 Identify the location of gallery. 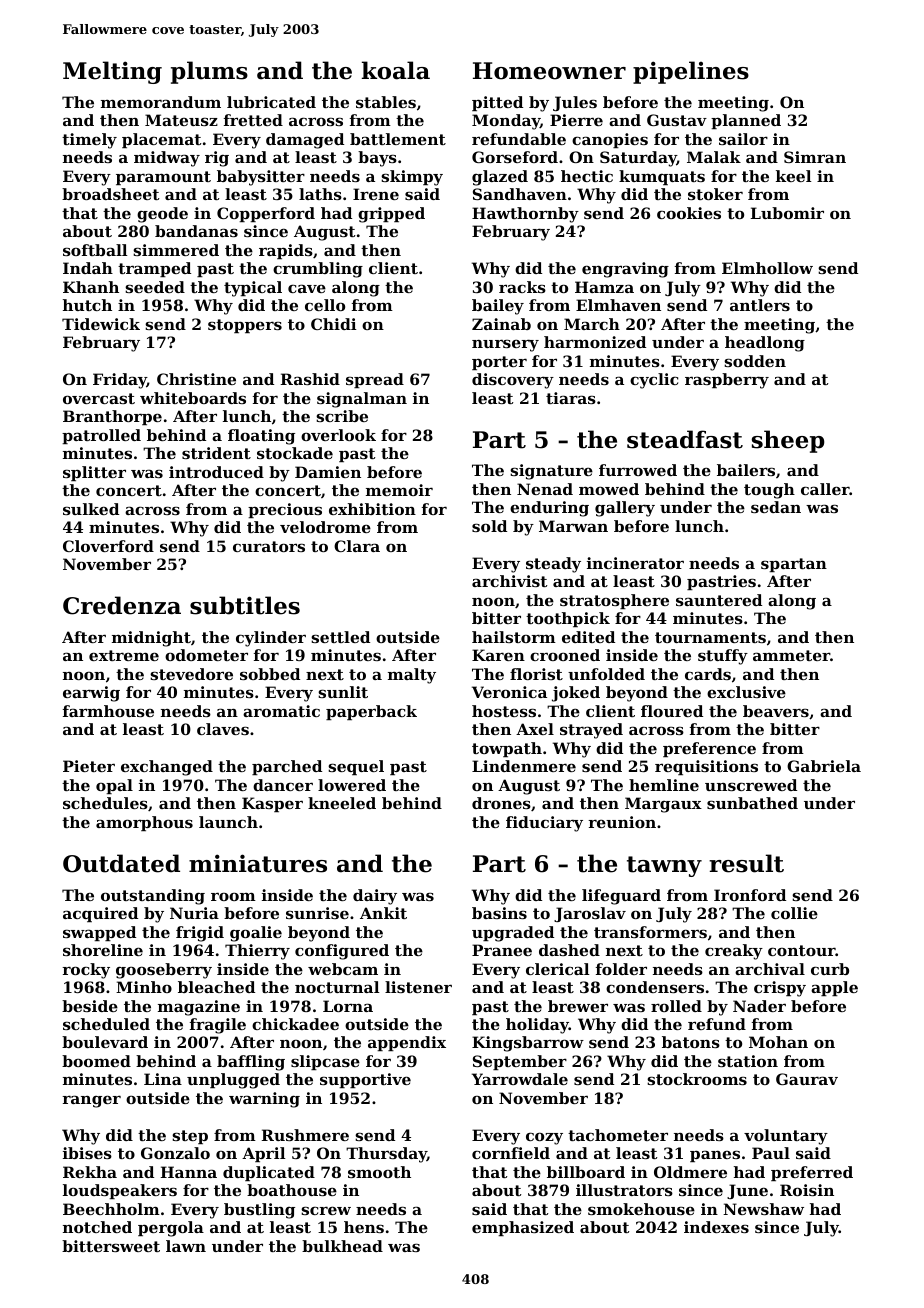
(625, 509).
